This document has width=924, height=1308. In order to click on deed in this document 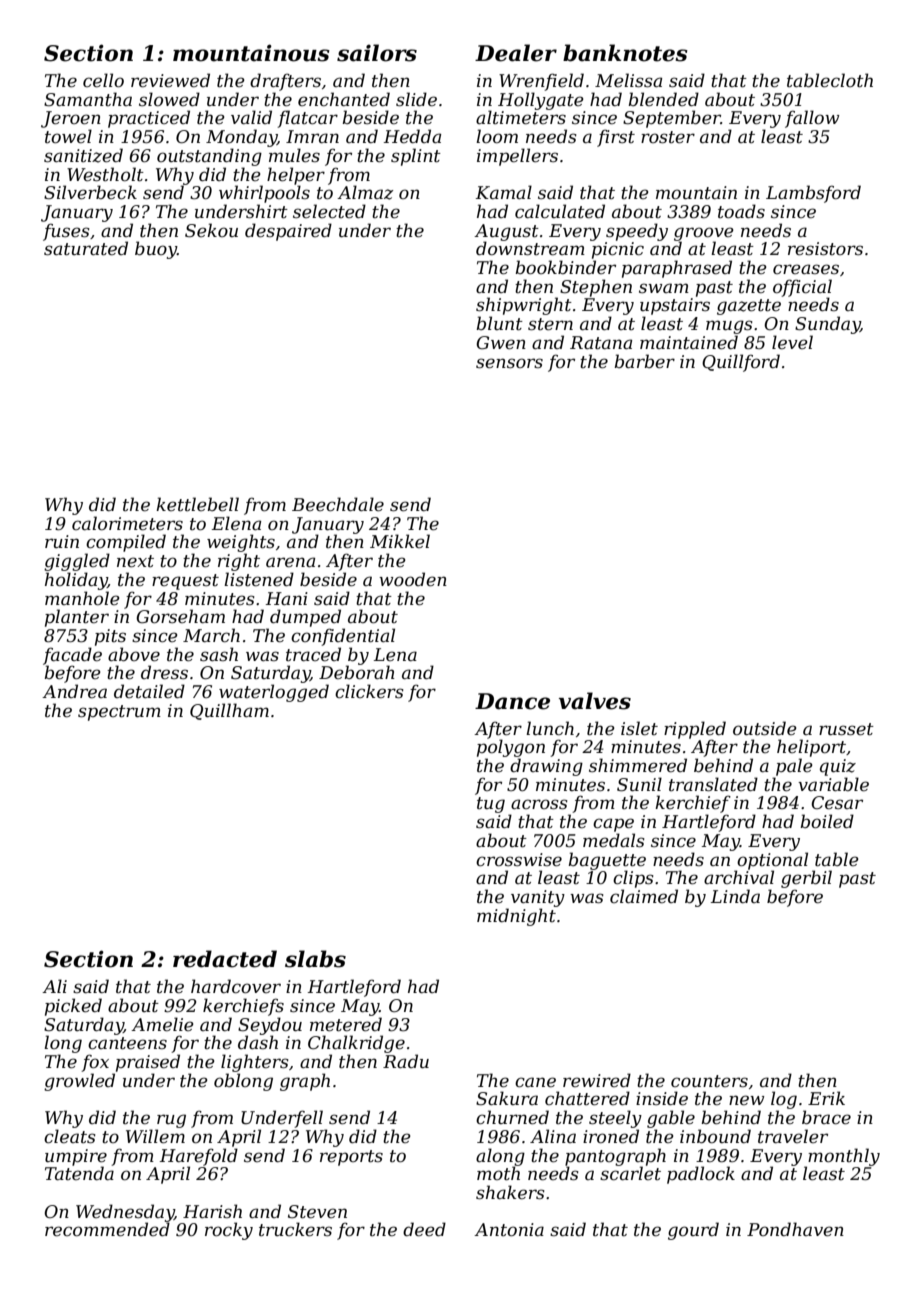, I will do `click(424, 1229)`.
